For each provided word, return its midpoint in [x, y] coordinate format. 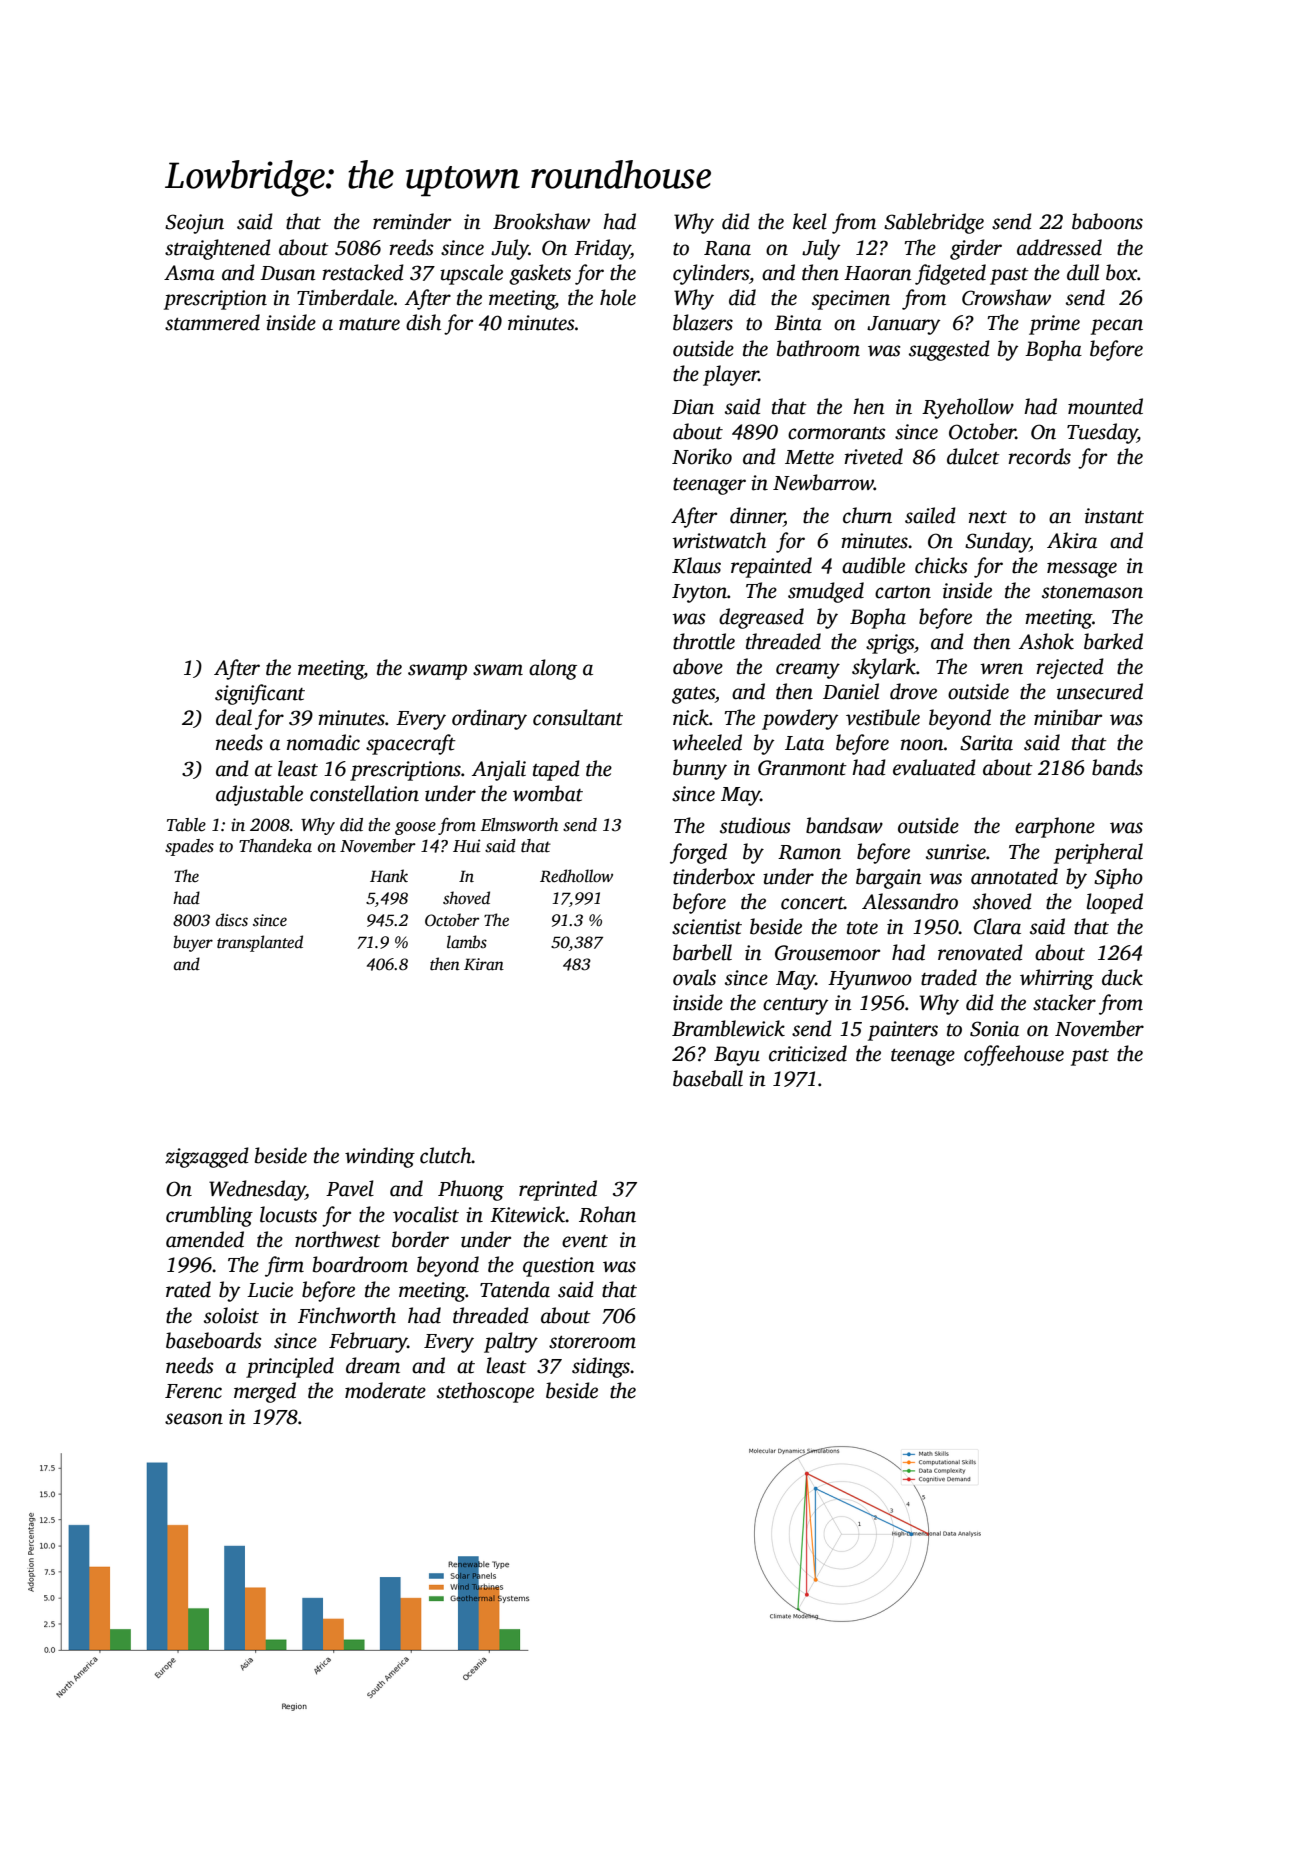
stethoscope [485, 1392]
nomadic [323, 742]
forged [698, 853]
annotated [1014, 876]
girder [976, 249]
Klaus [696, 565]
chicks [941, 565]
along [553, 669]
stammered [212, 322]
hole [618, 297]
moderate [385, 1390]
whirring [1057, 979]
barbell [702, 952]
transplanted [260, 943]
